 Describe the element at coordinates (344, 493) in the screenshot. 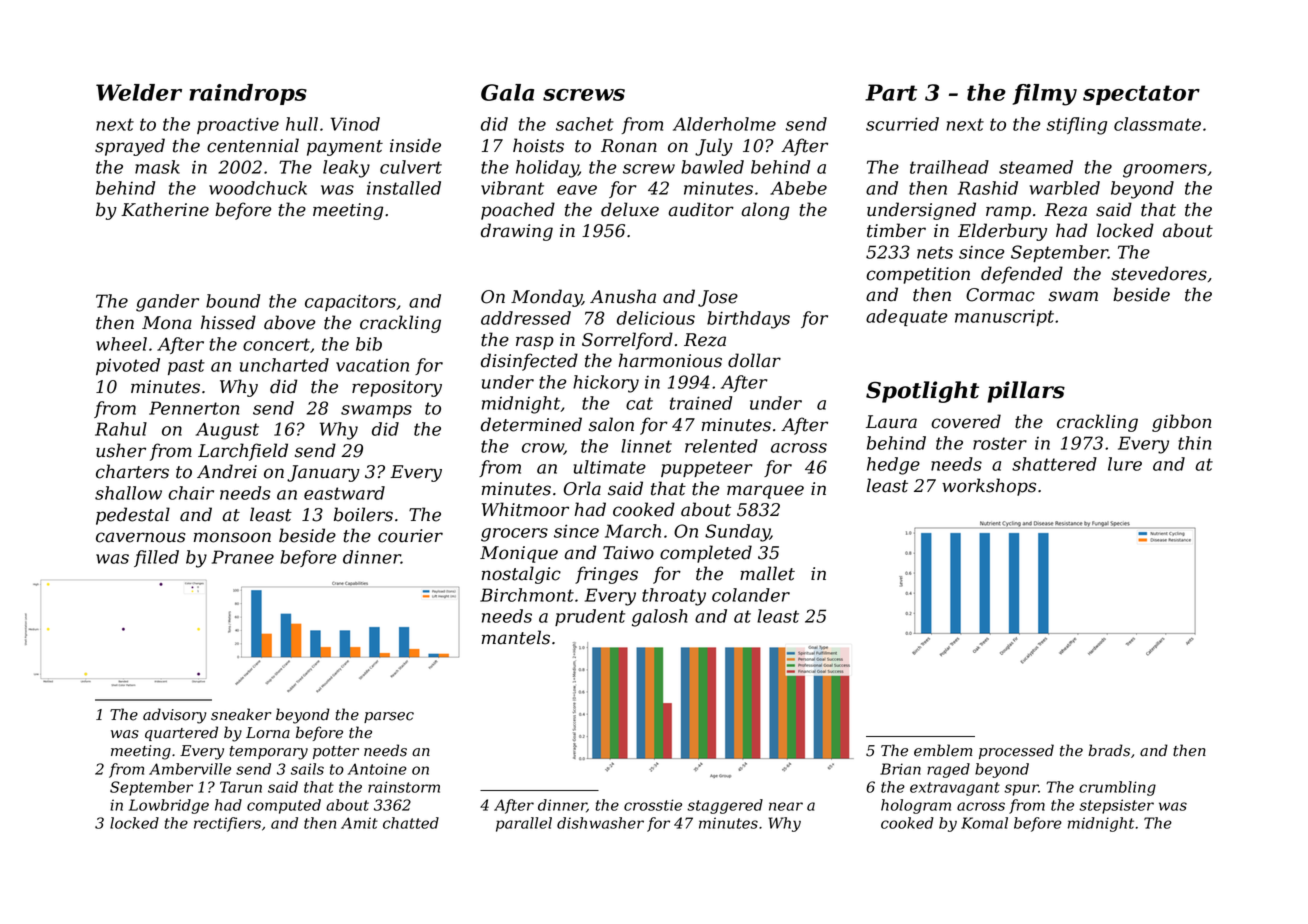

I see `eastward` at that location.
